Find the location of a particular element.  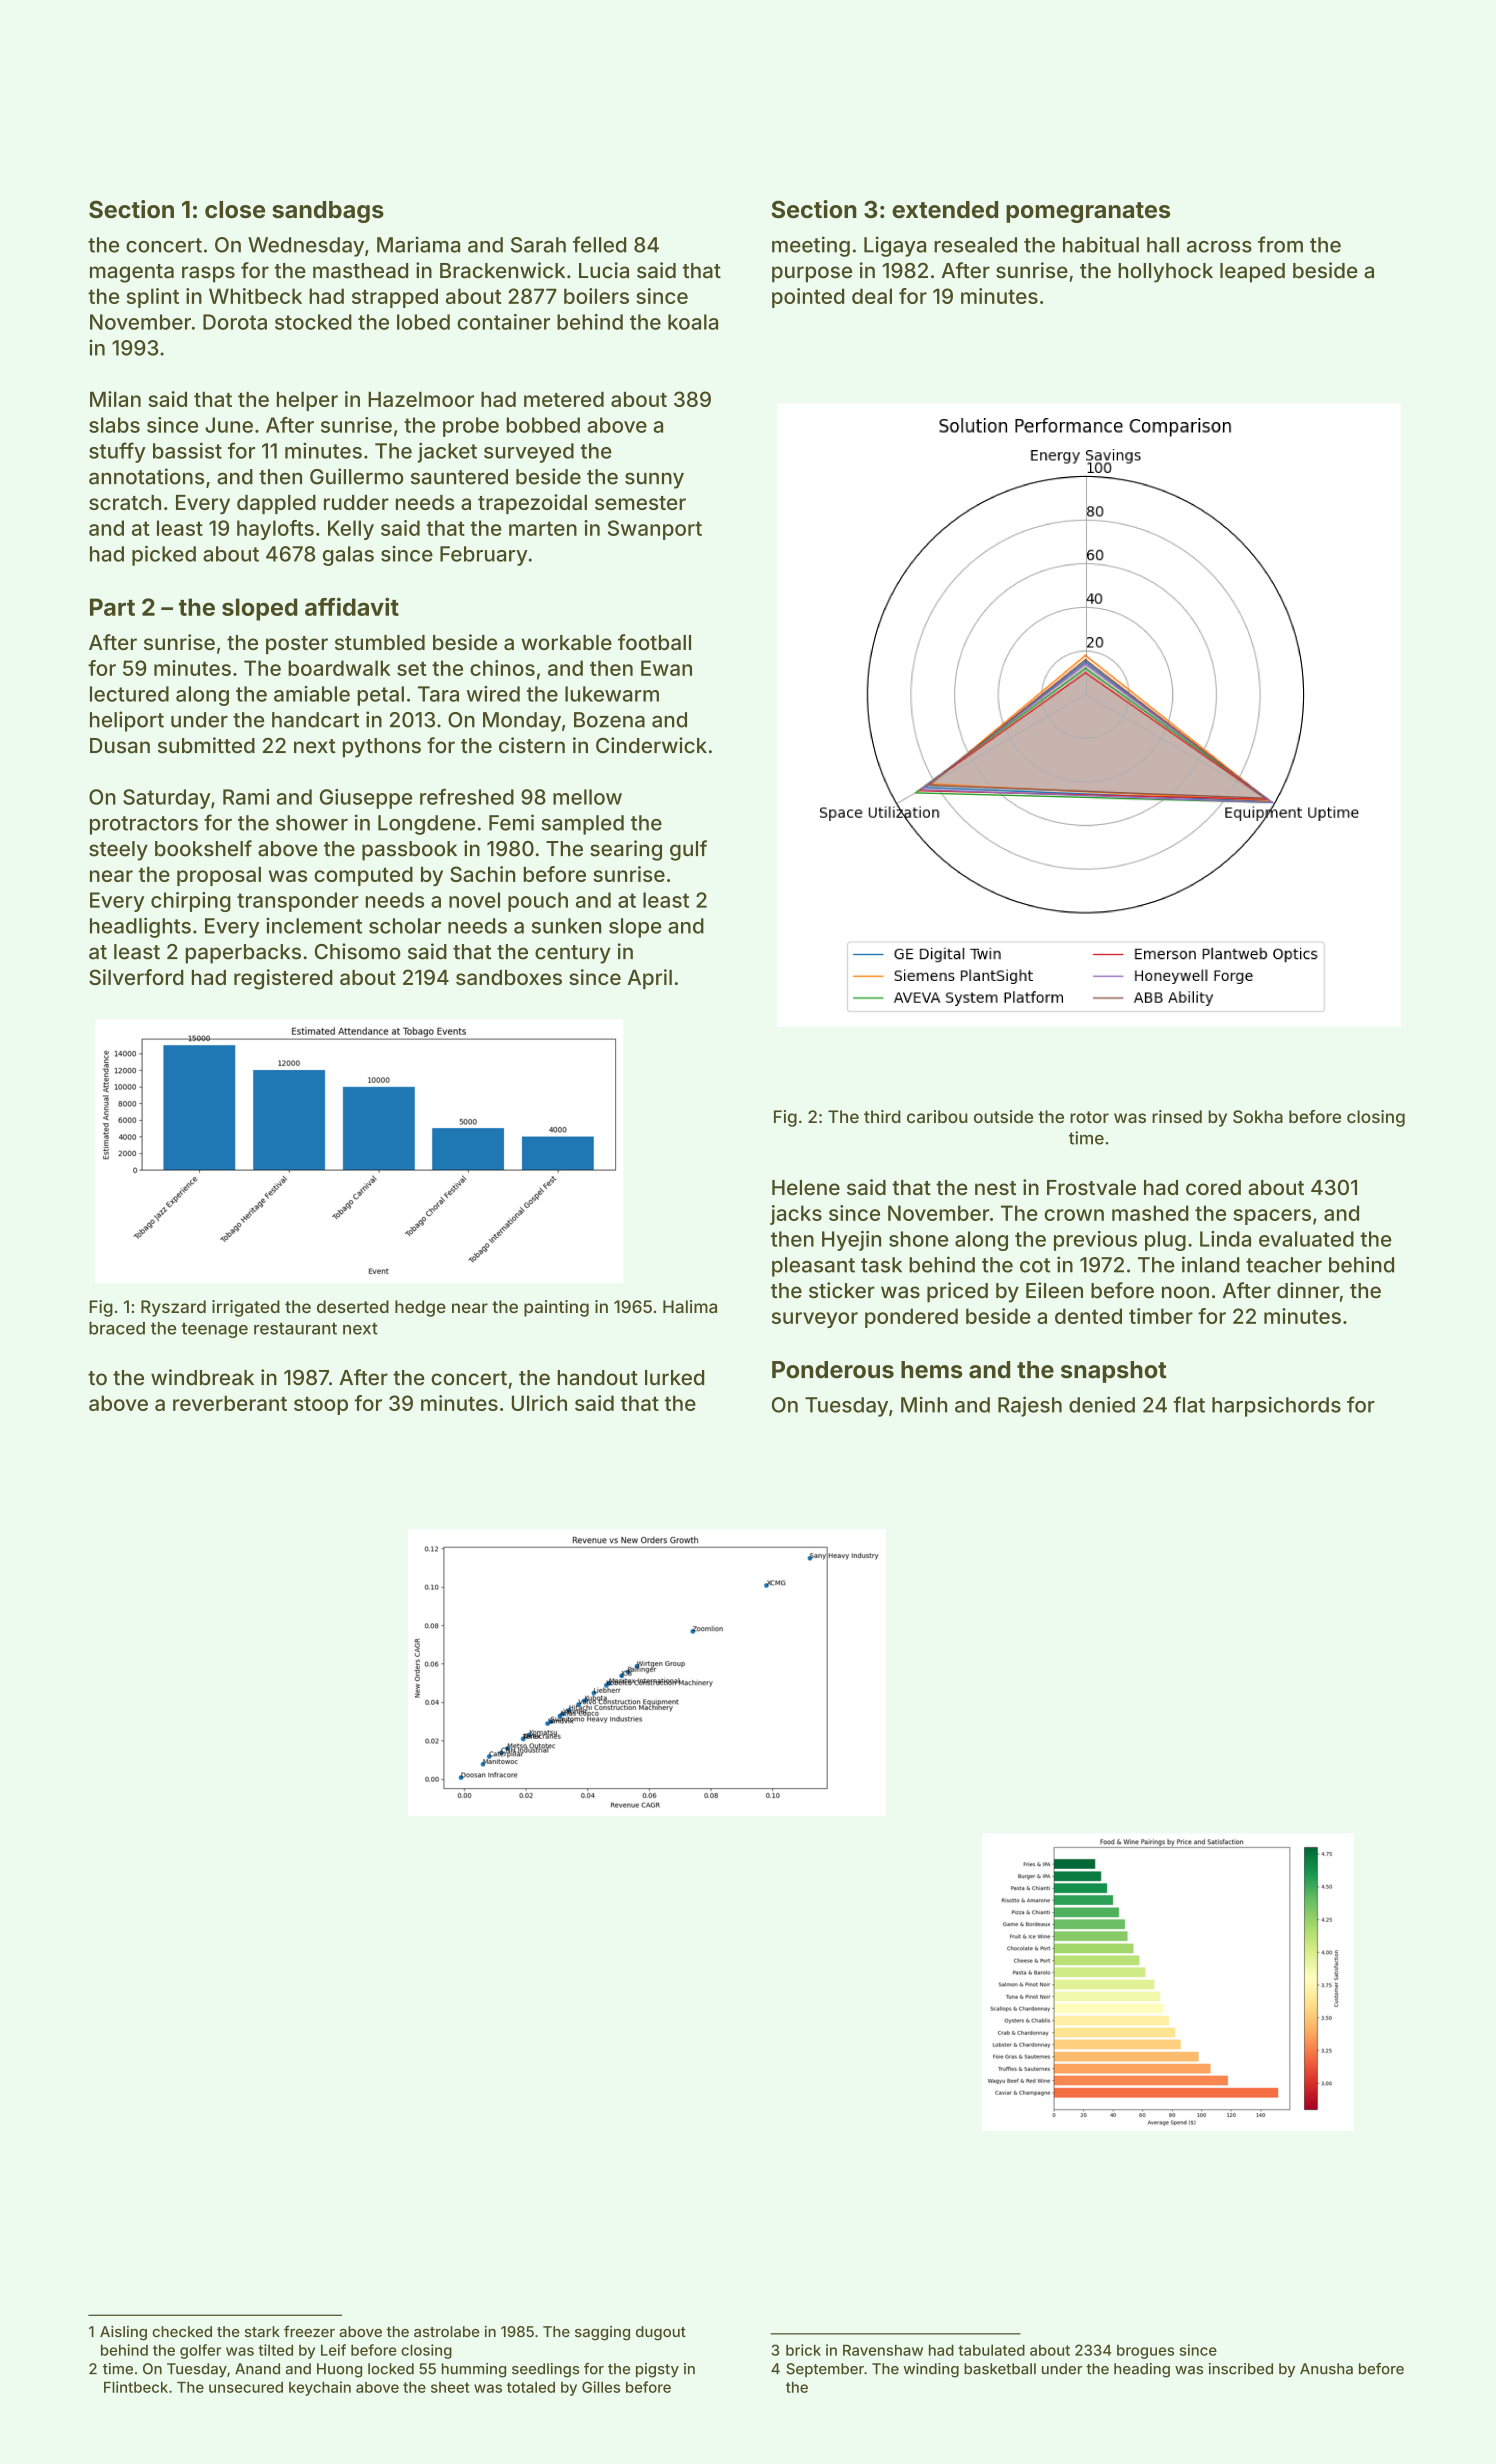

extended is located at coordinates (945, 209).
